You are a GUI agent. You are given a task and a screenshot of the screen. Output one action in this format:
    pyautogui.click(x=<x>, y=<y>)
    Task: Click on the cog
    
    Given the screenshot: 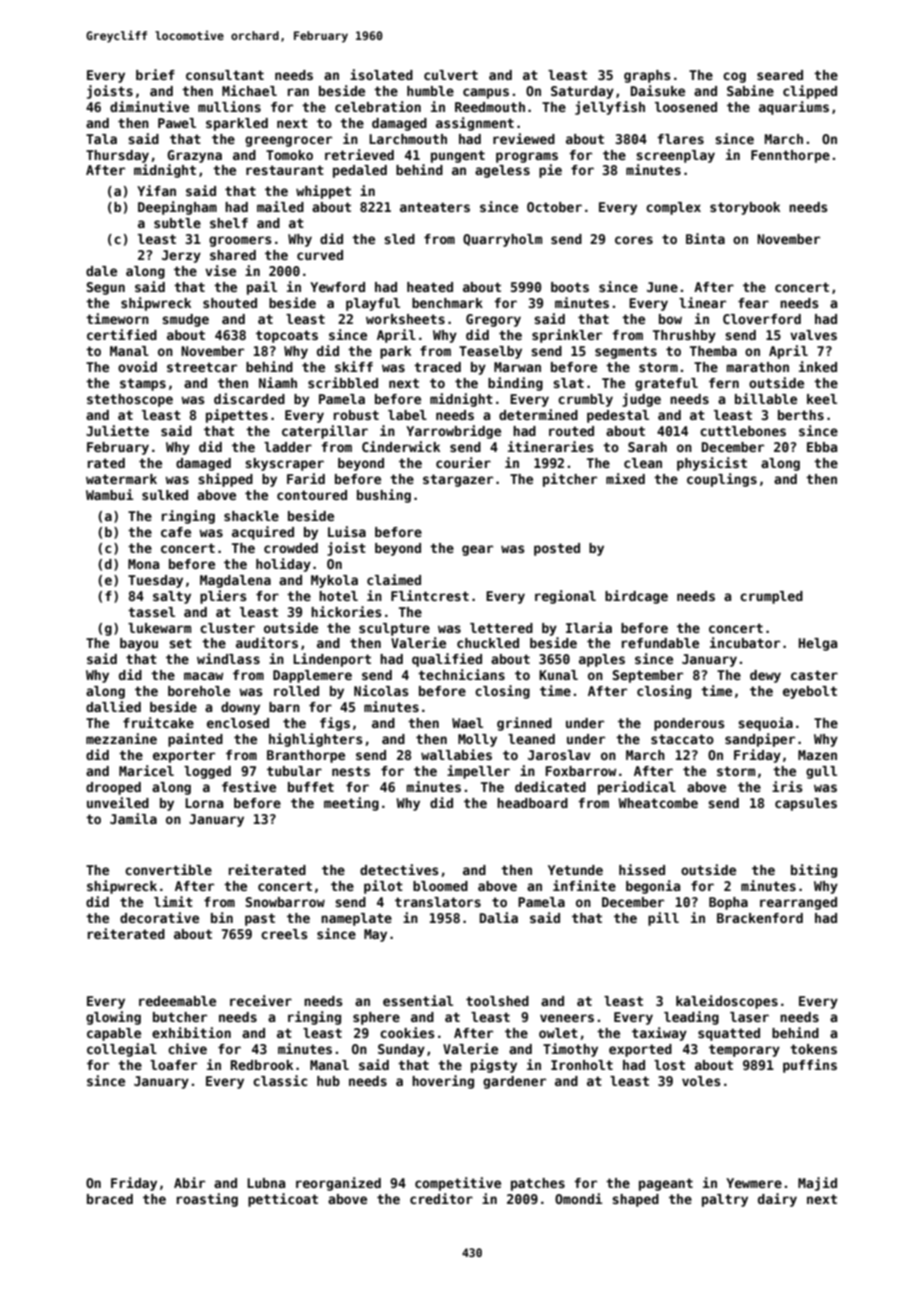 What is the action you would take?
    pyautogui.click(x=734, y=77)
